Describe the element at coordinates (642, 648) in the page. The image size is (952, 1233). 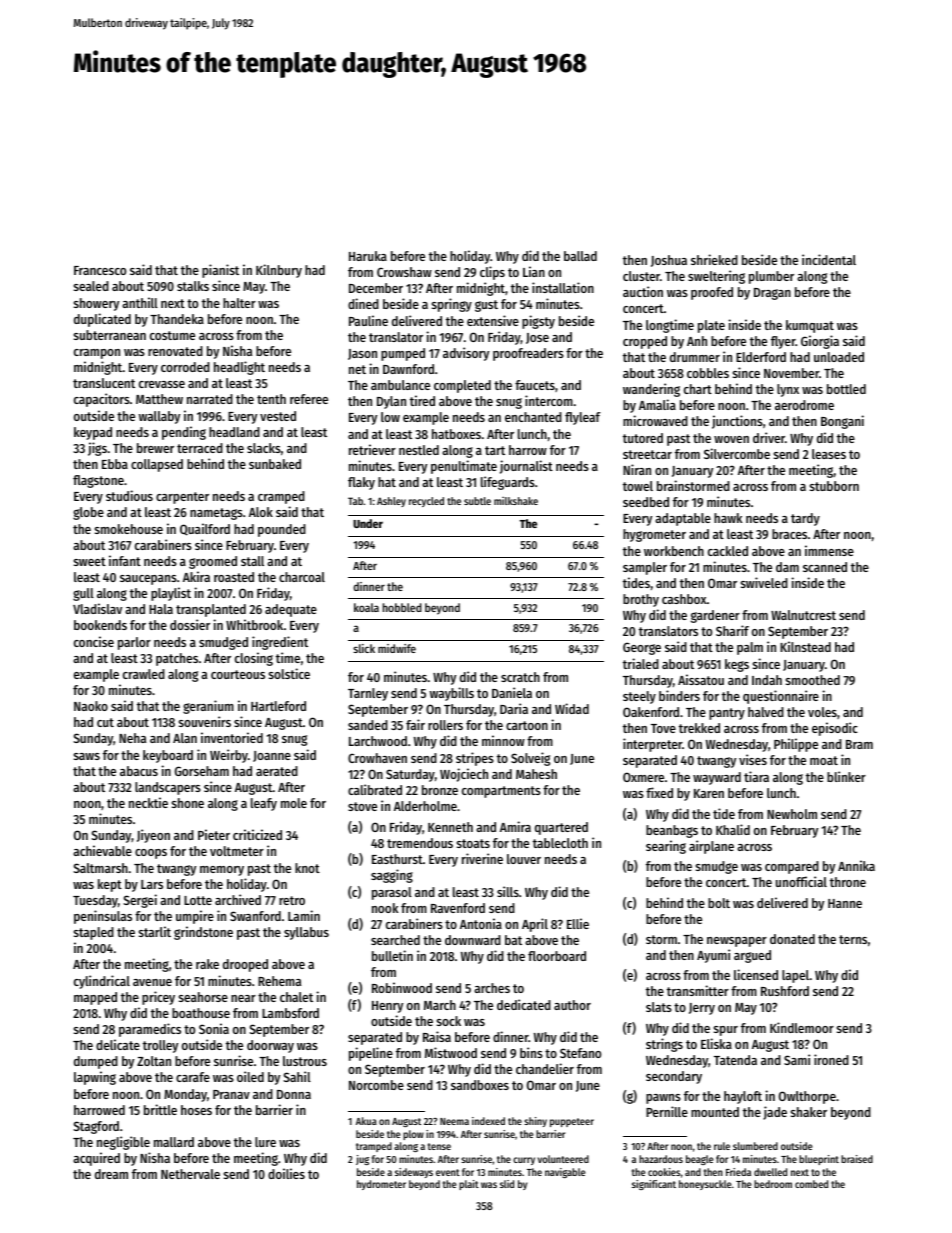
I see `George` at that location.
